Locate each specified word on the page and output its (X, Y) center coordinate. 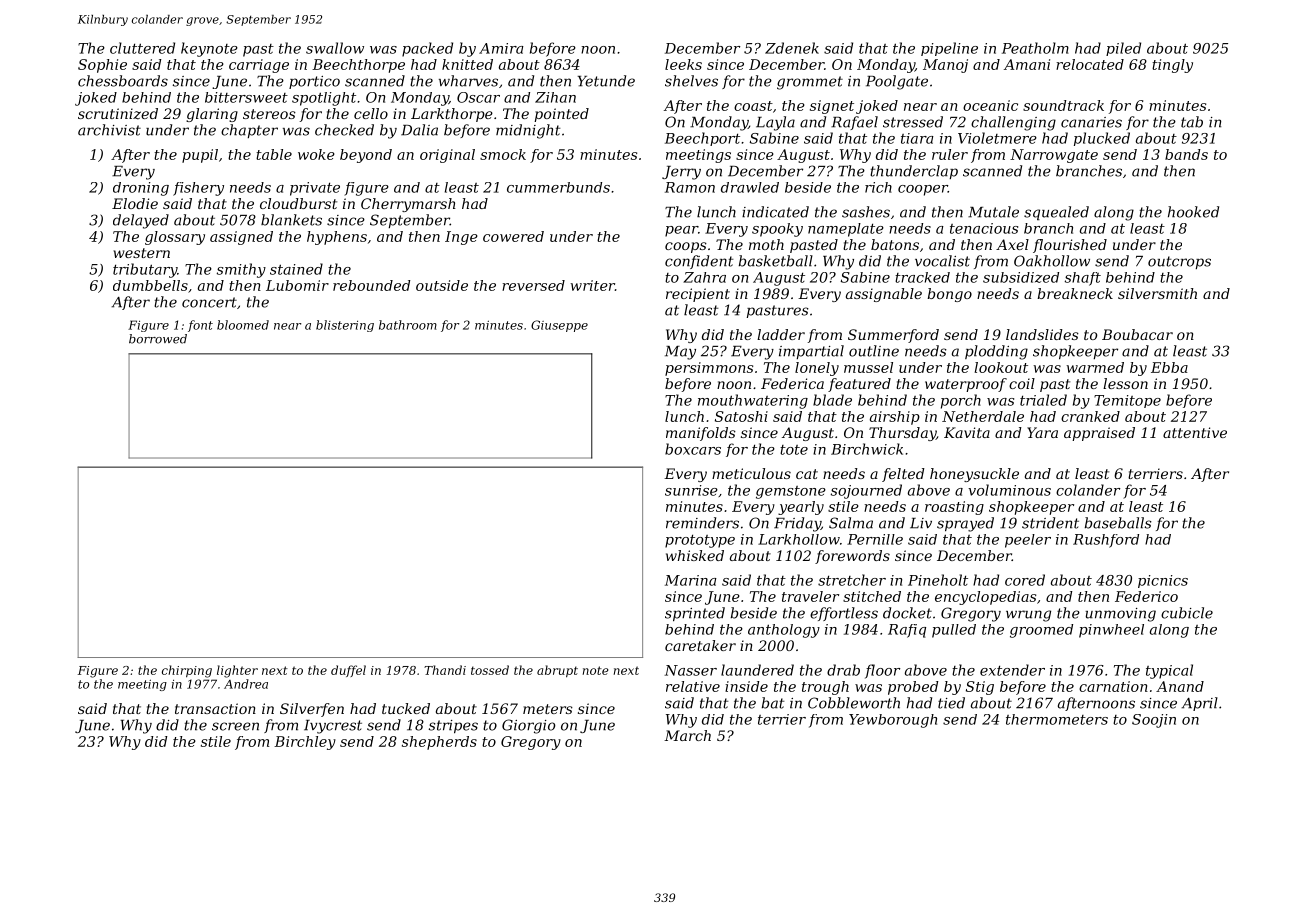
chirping (187, 671)
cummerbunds (558, 187)
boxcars (693, 449)
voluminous (1009, 490)
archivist (109, 130)
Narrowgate (1054, 156)
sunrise (691, 490)
